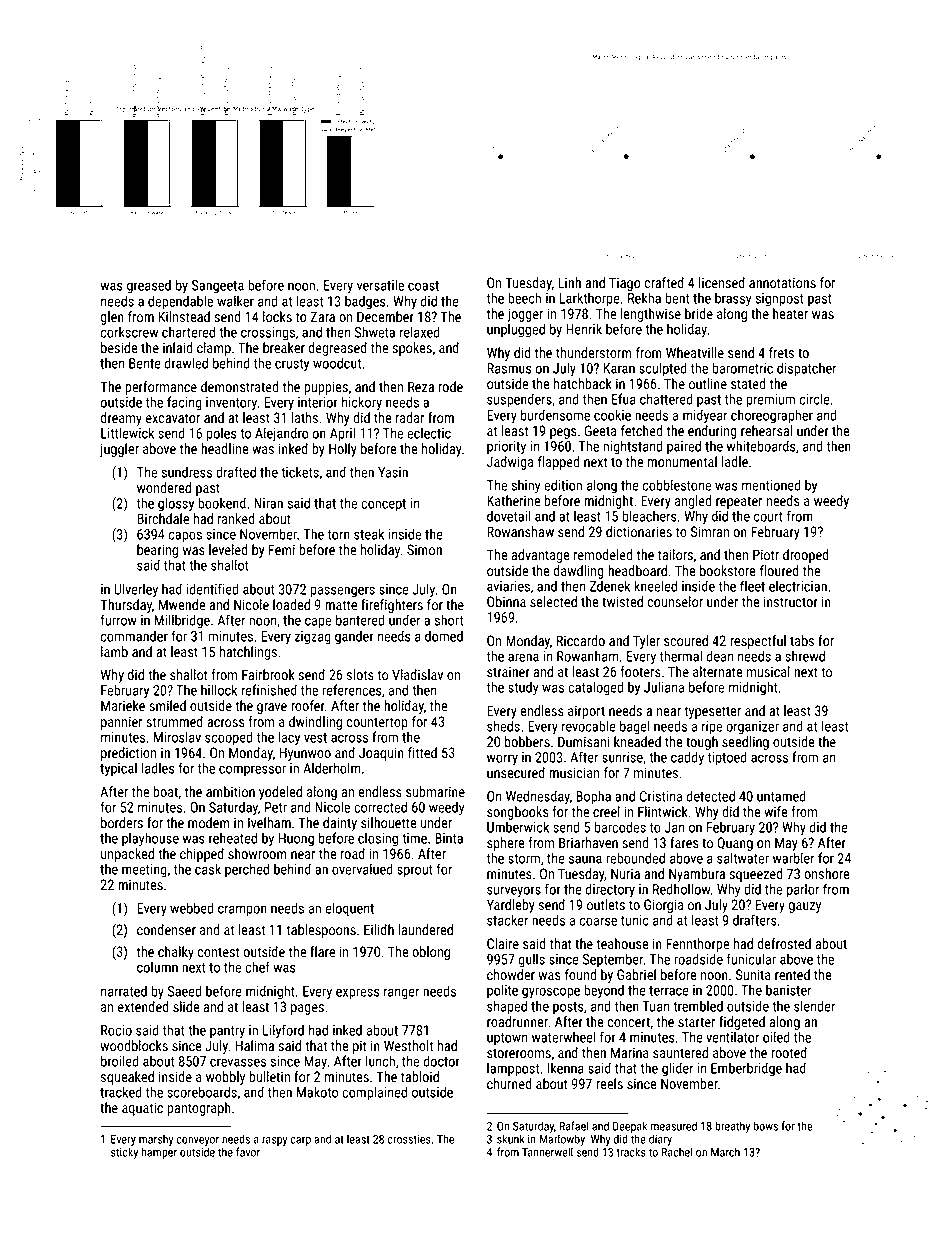 The image size is (952, 1233). What do you see at coordinates (563, 433) in the screenshot?
I see `pegs` at bounding box center [563, 433].
